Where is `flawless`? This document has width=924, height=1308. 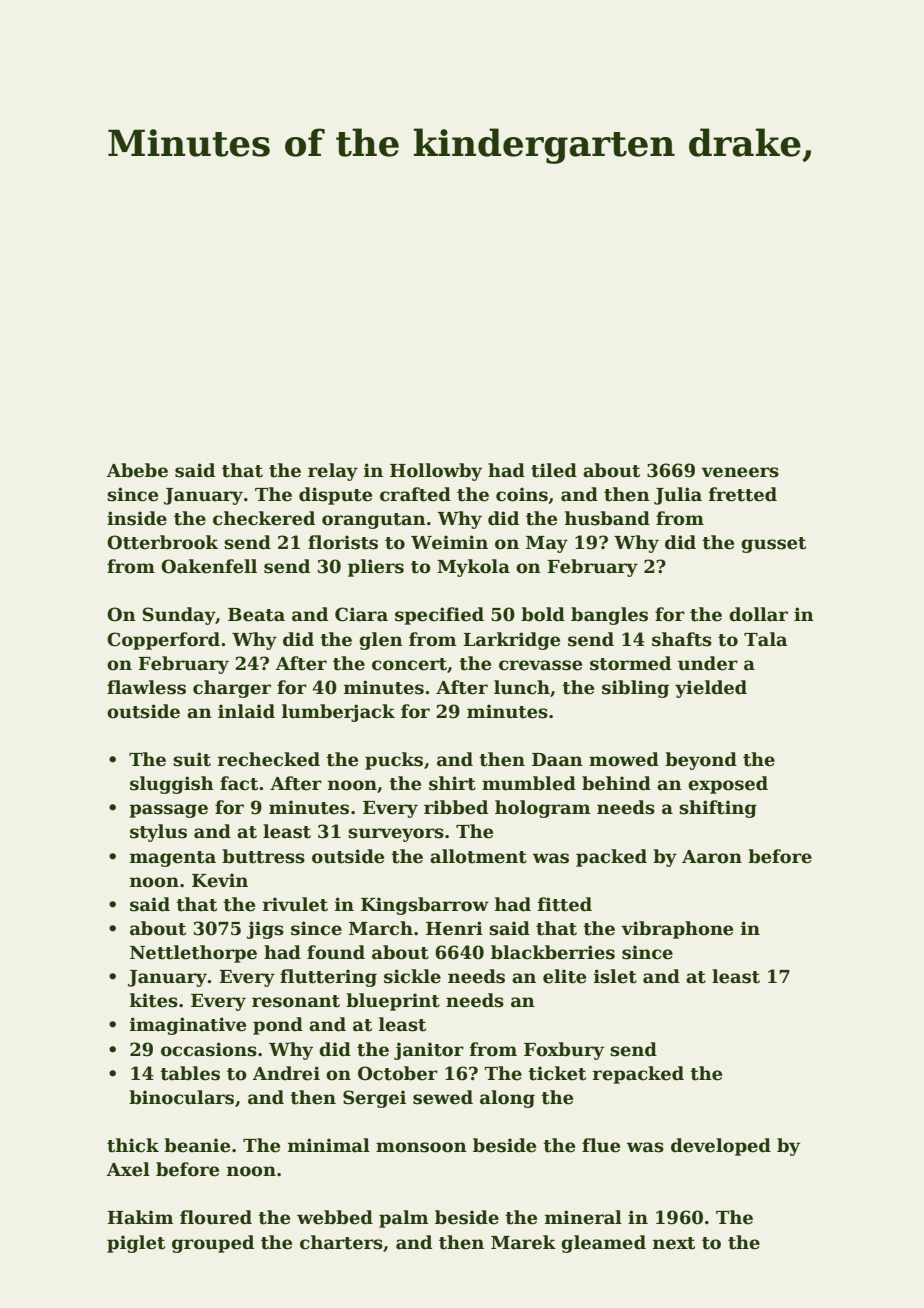 flawless is located at coordinates (146, 687).
